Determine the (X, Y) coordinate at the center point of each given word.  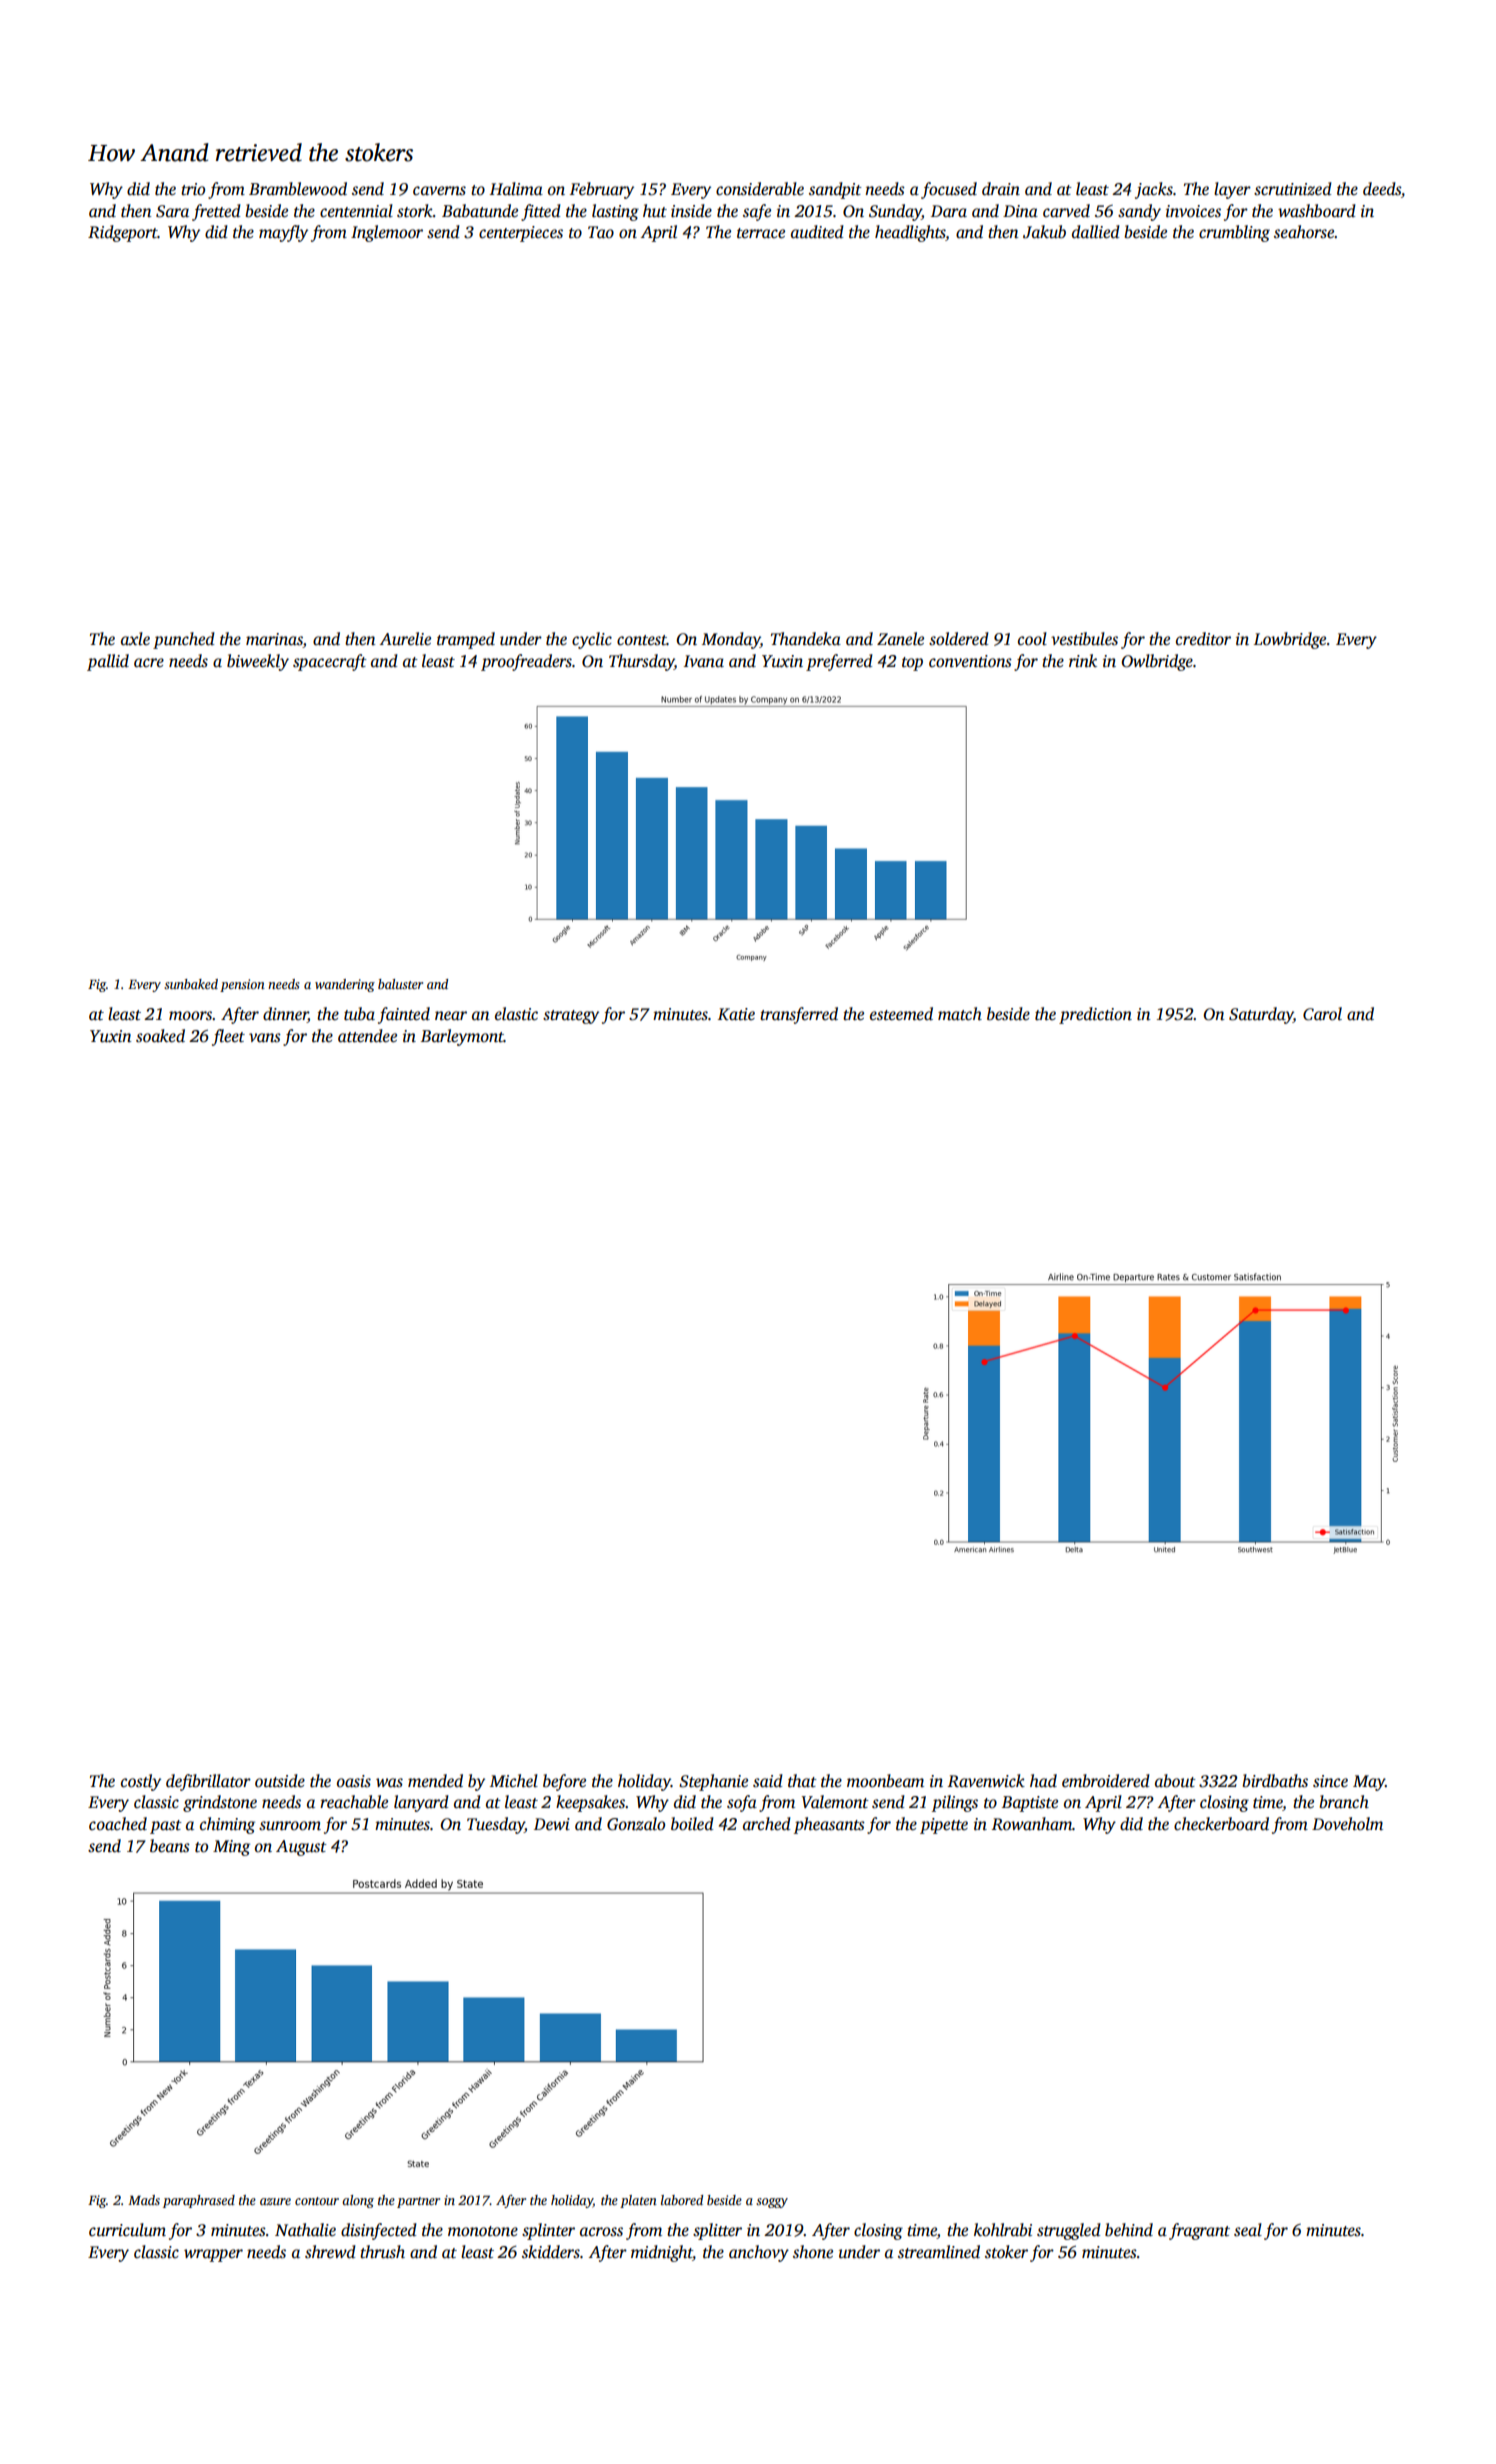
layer (1232, 190)
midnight (662, 2253)
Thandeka (806, 639)
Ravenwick (986, 1781)
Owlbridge (1157, 662)
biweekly (258, 662)
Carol (1322, 1014)
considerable (760, 189)
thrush (382, 2252)
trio (193, 189)
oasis (354, 1781)
